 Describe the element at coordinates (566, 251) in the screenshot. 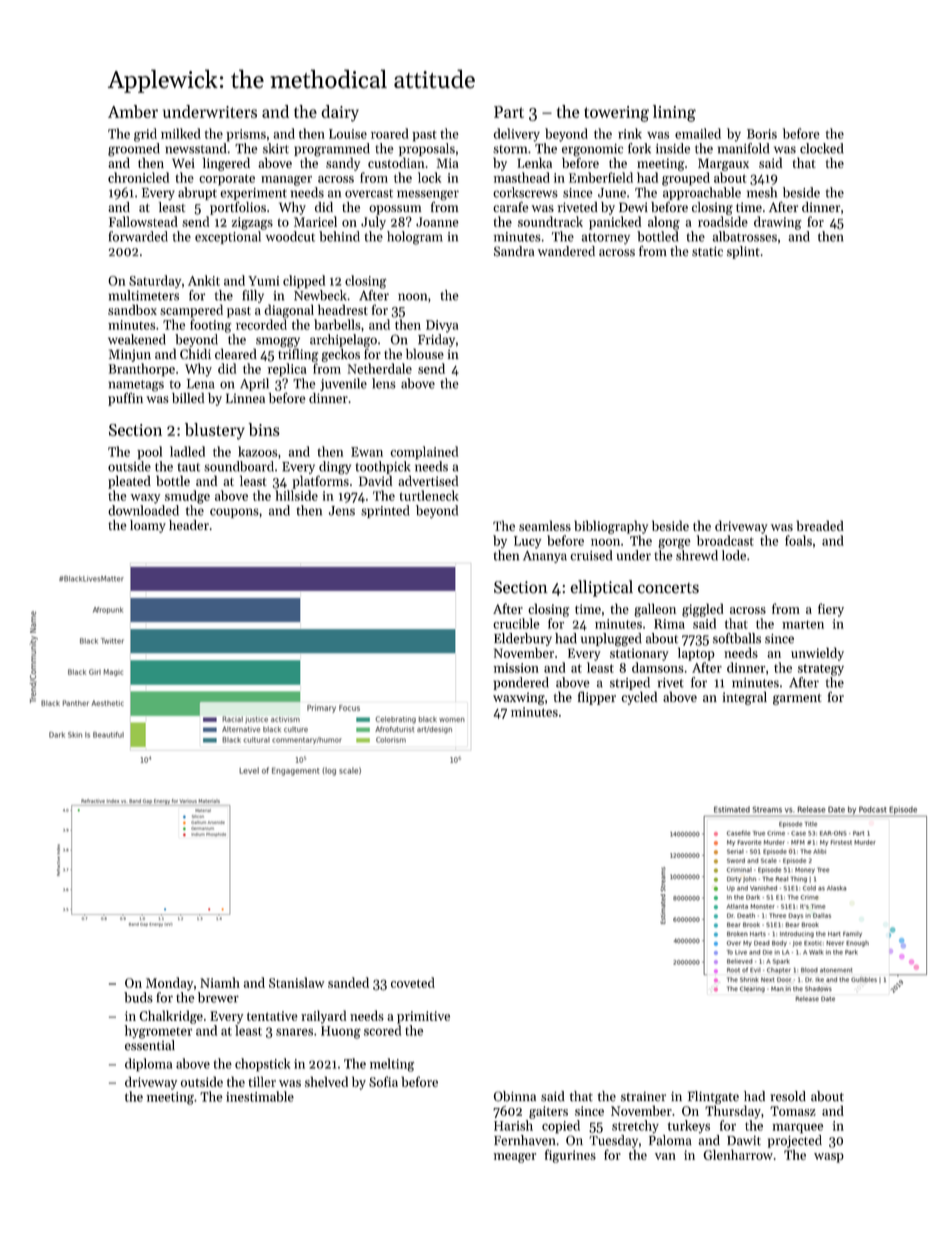

I see `wandered` at that location.
